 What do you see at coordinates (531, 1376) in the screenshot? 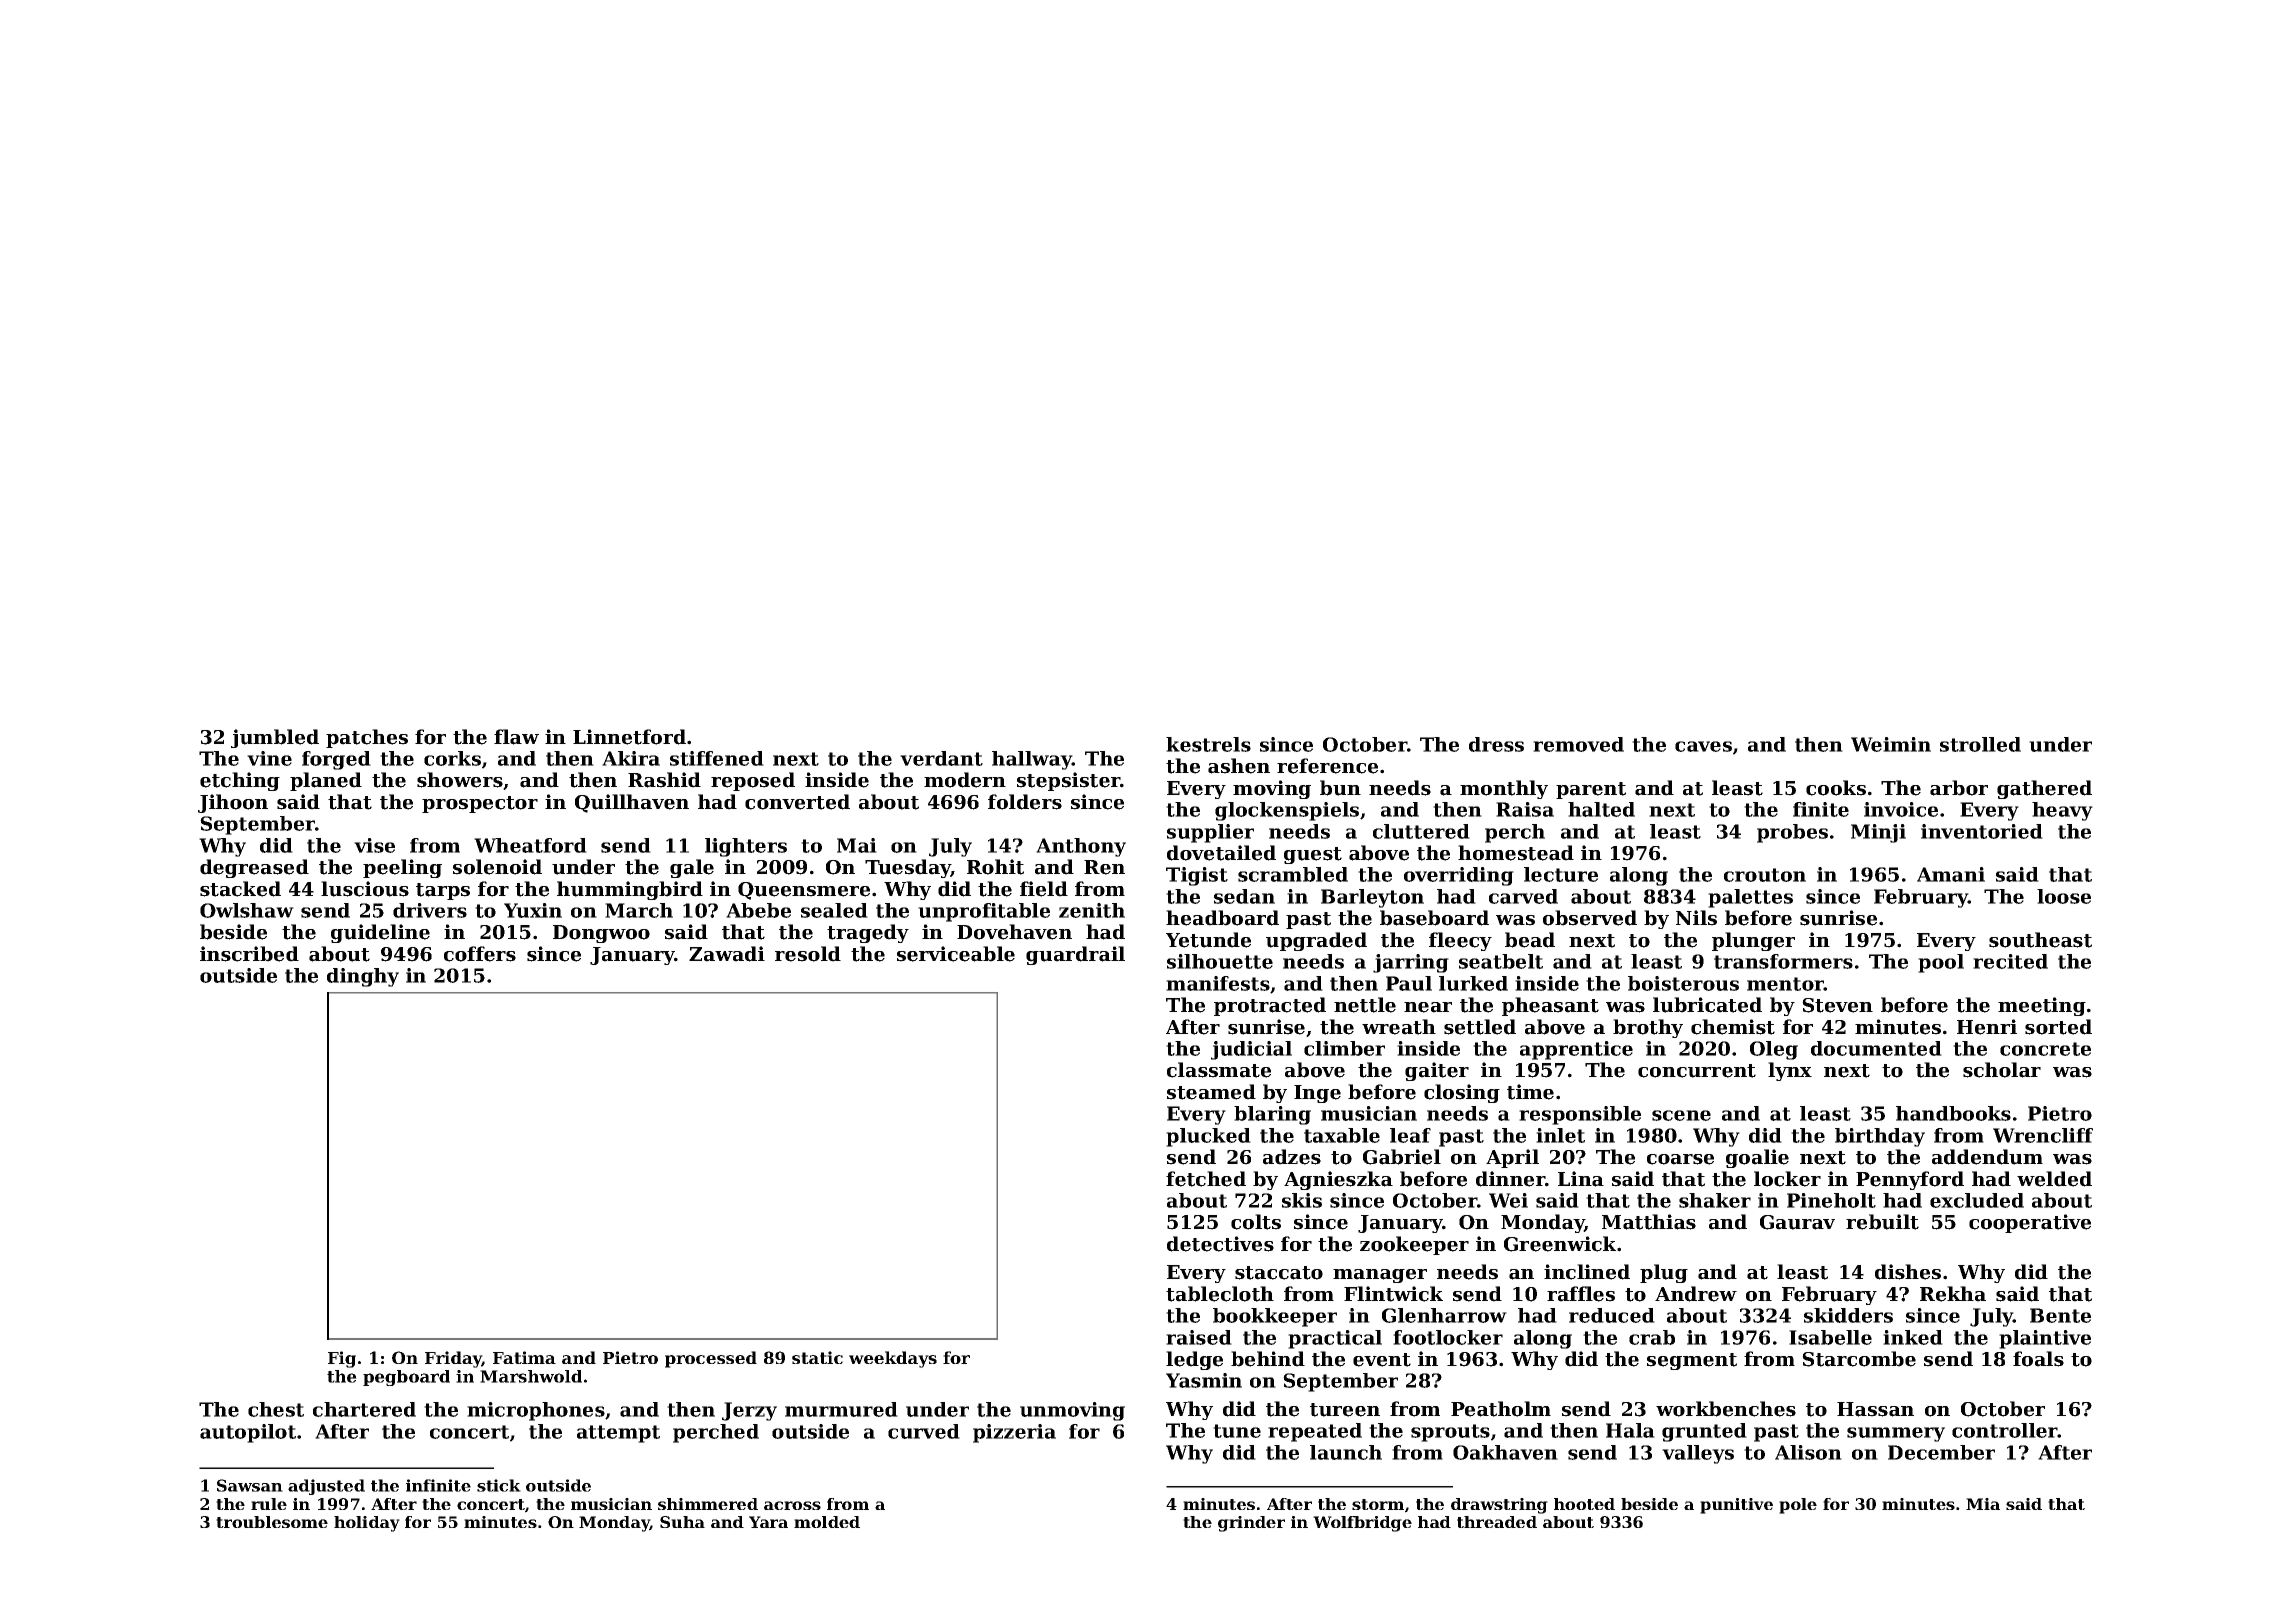
I see `Marshwold` at bounding box center [531, 1376].
